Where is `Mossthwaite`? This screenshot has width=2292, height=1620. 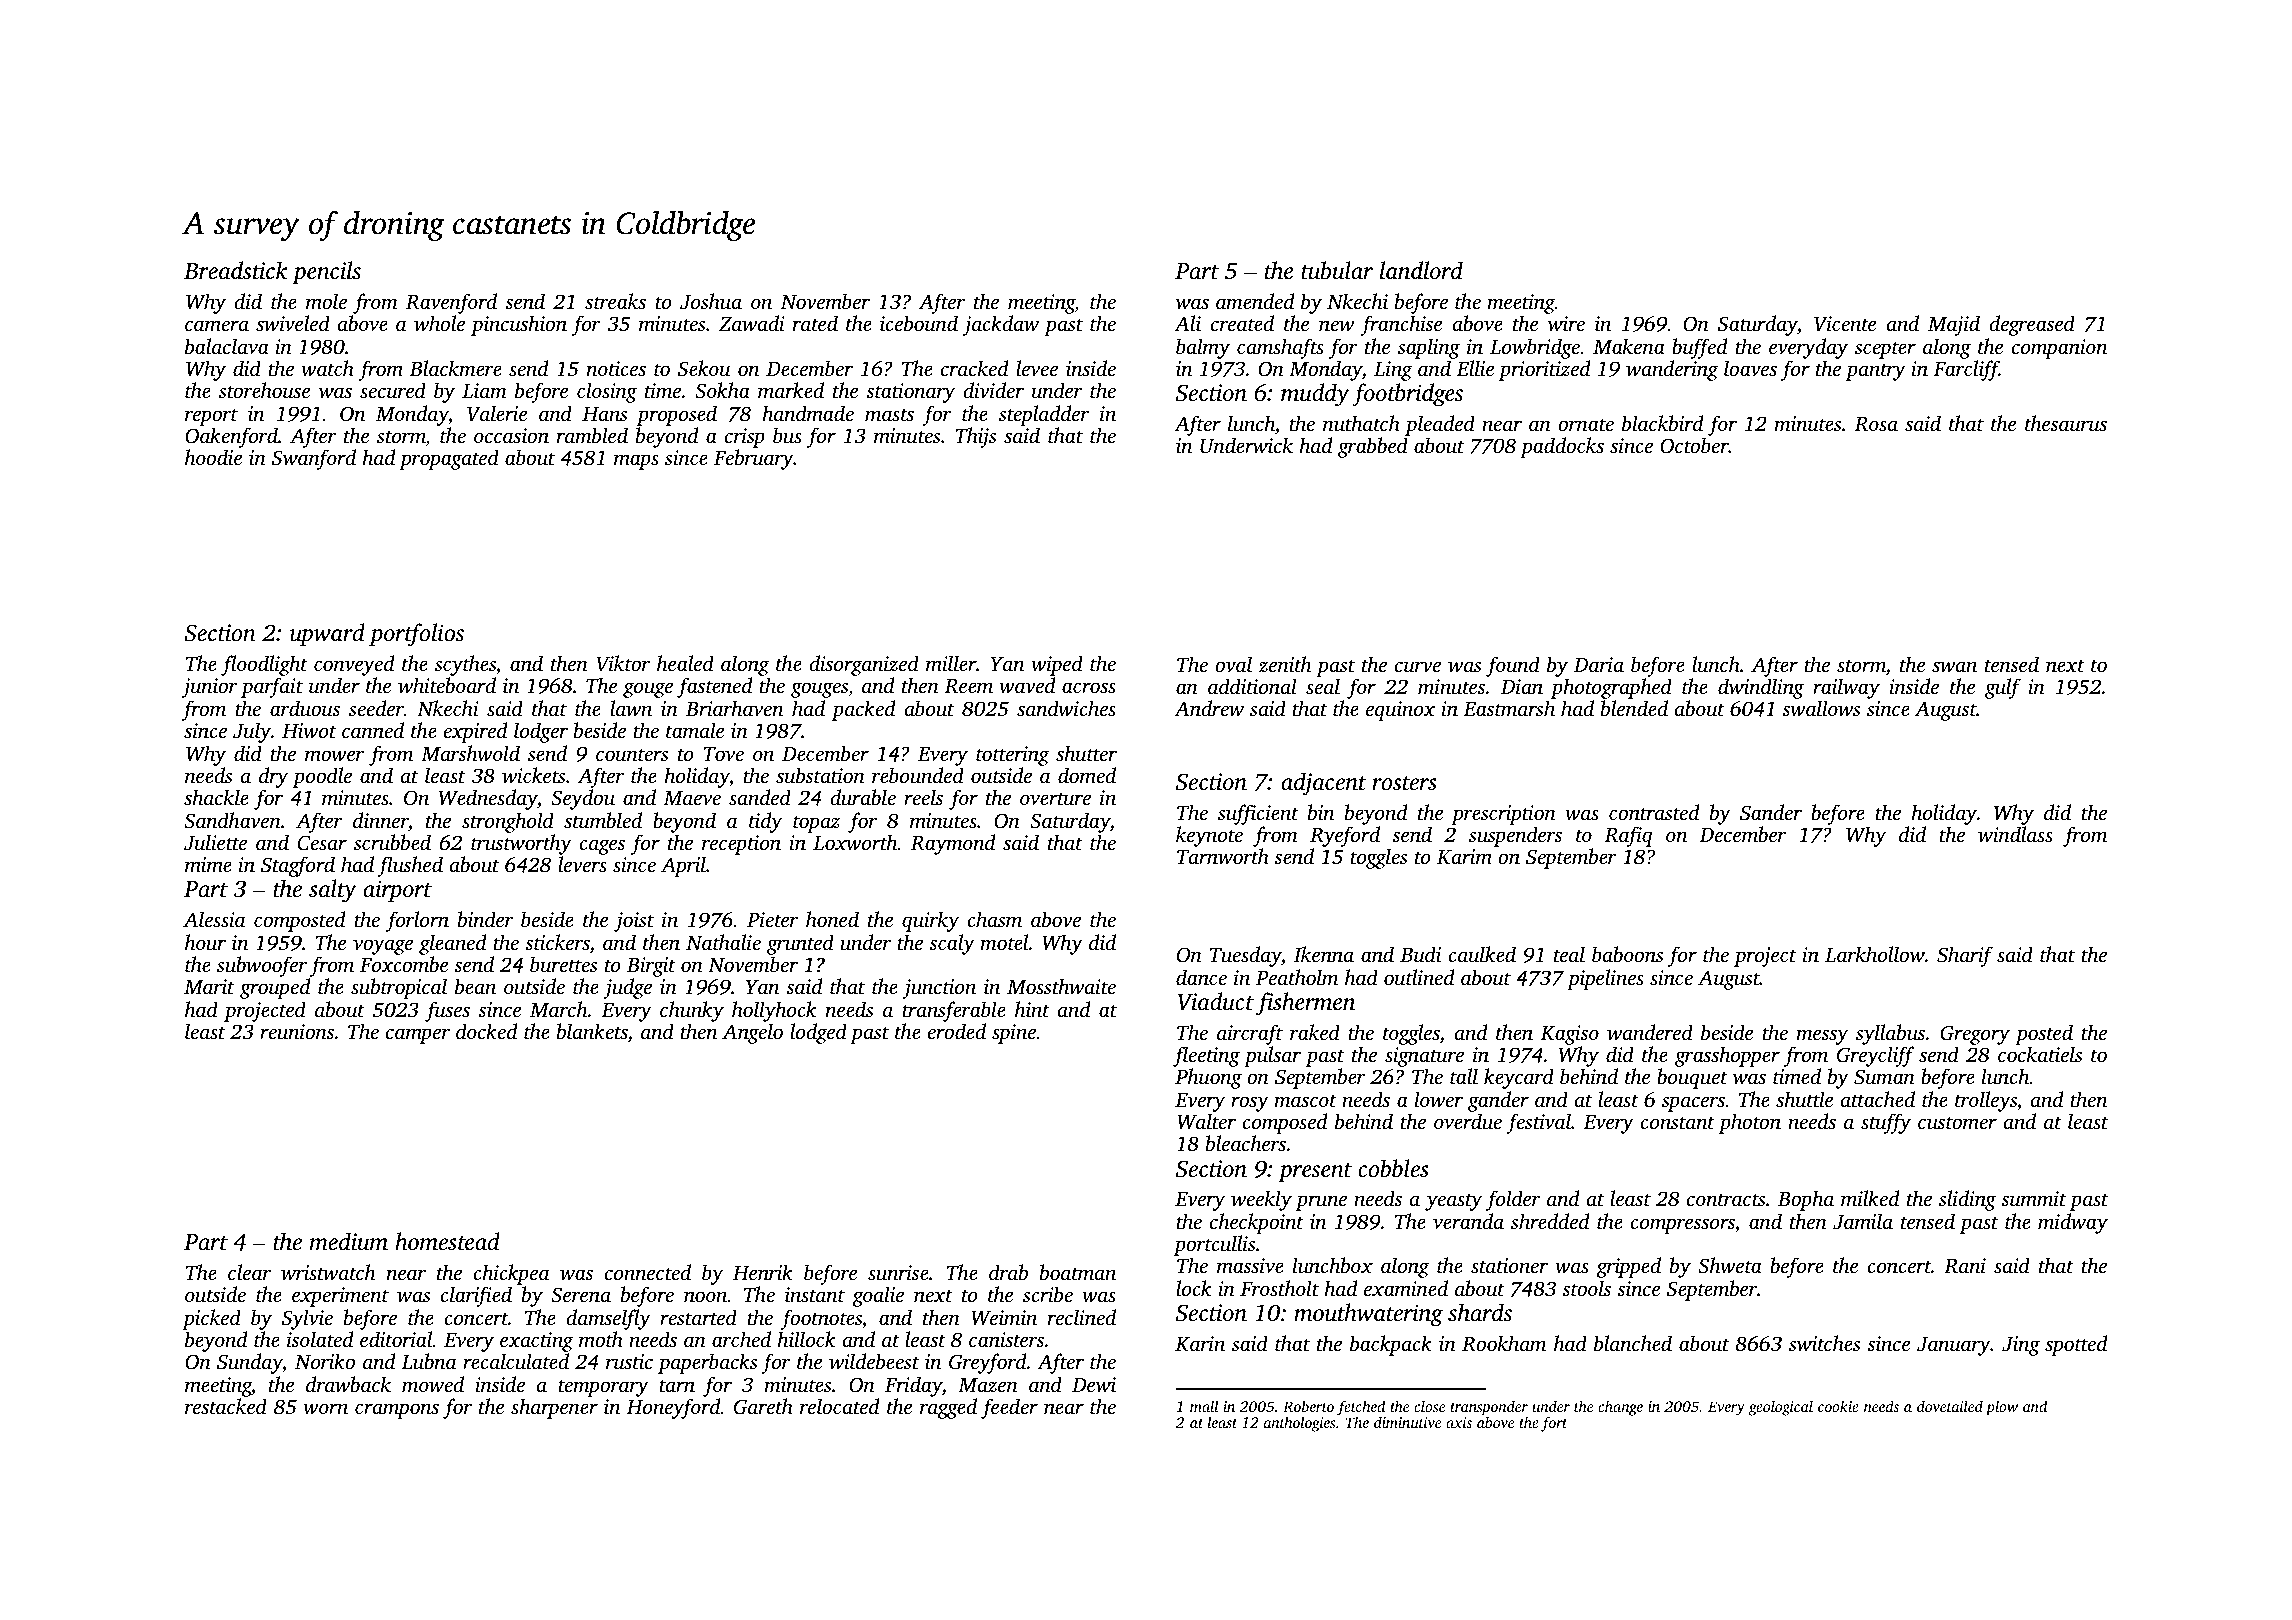
Mossthwaite is located at coordinates (1061, 986).
